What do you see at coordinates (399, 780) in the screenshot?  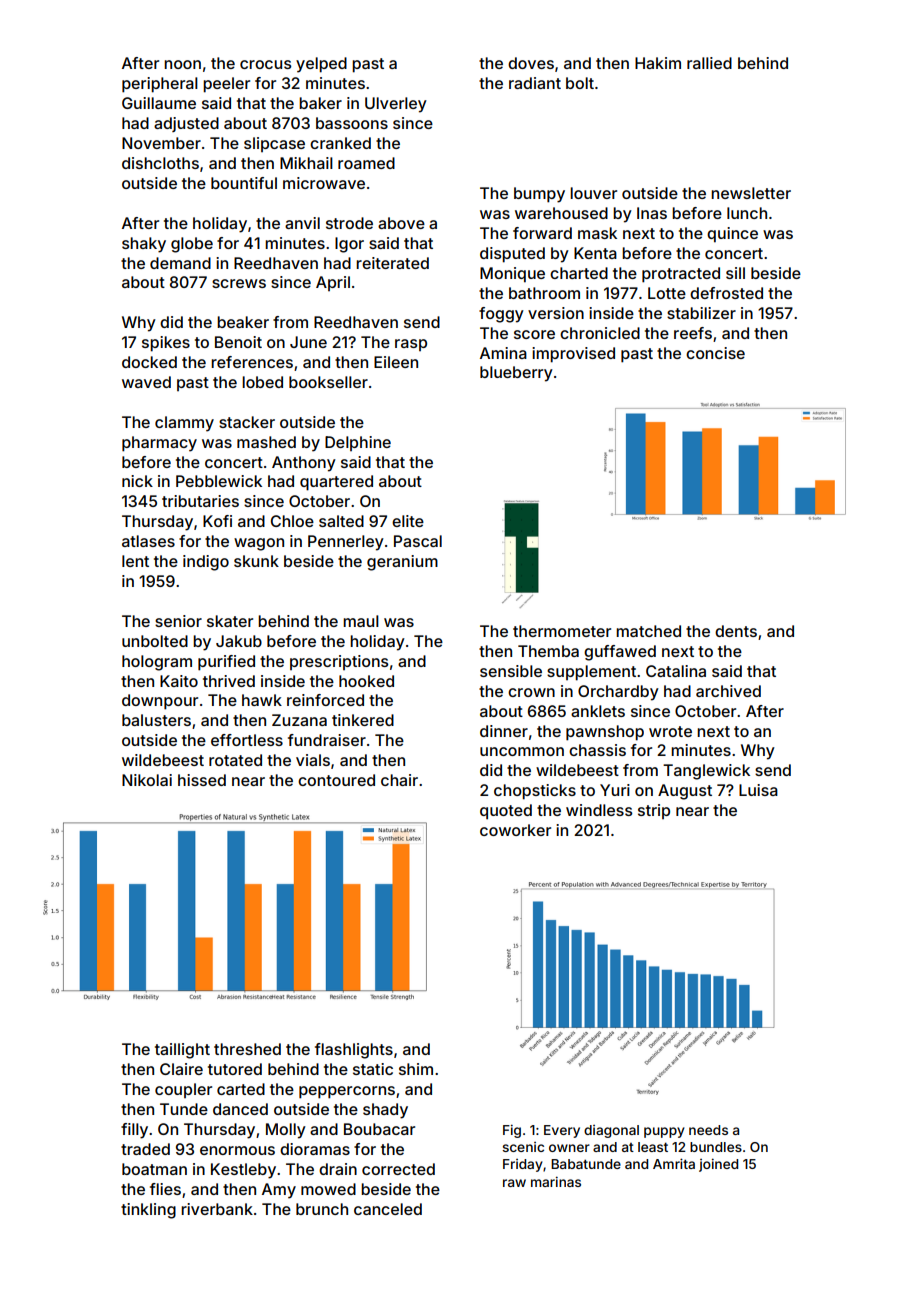 I see `chair` at bounding box center [399, 780].
